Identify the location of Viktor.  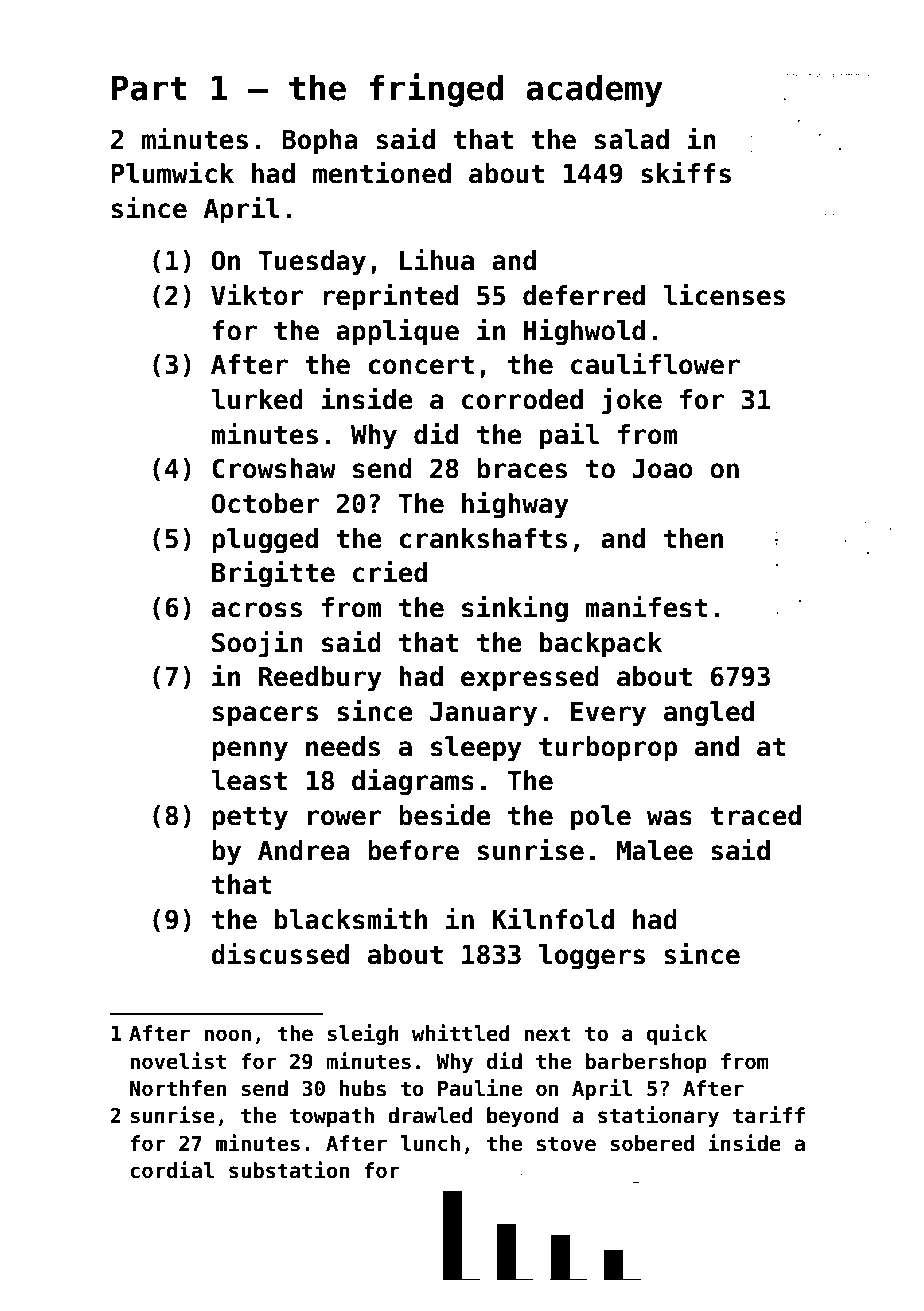
(257, 295).
